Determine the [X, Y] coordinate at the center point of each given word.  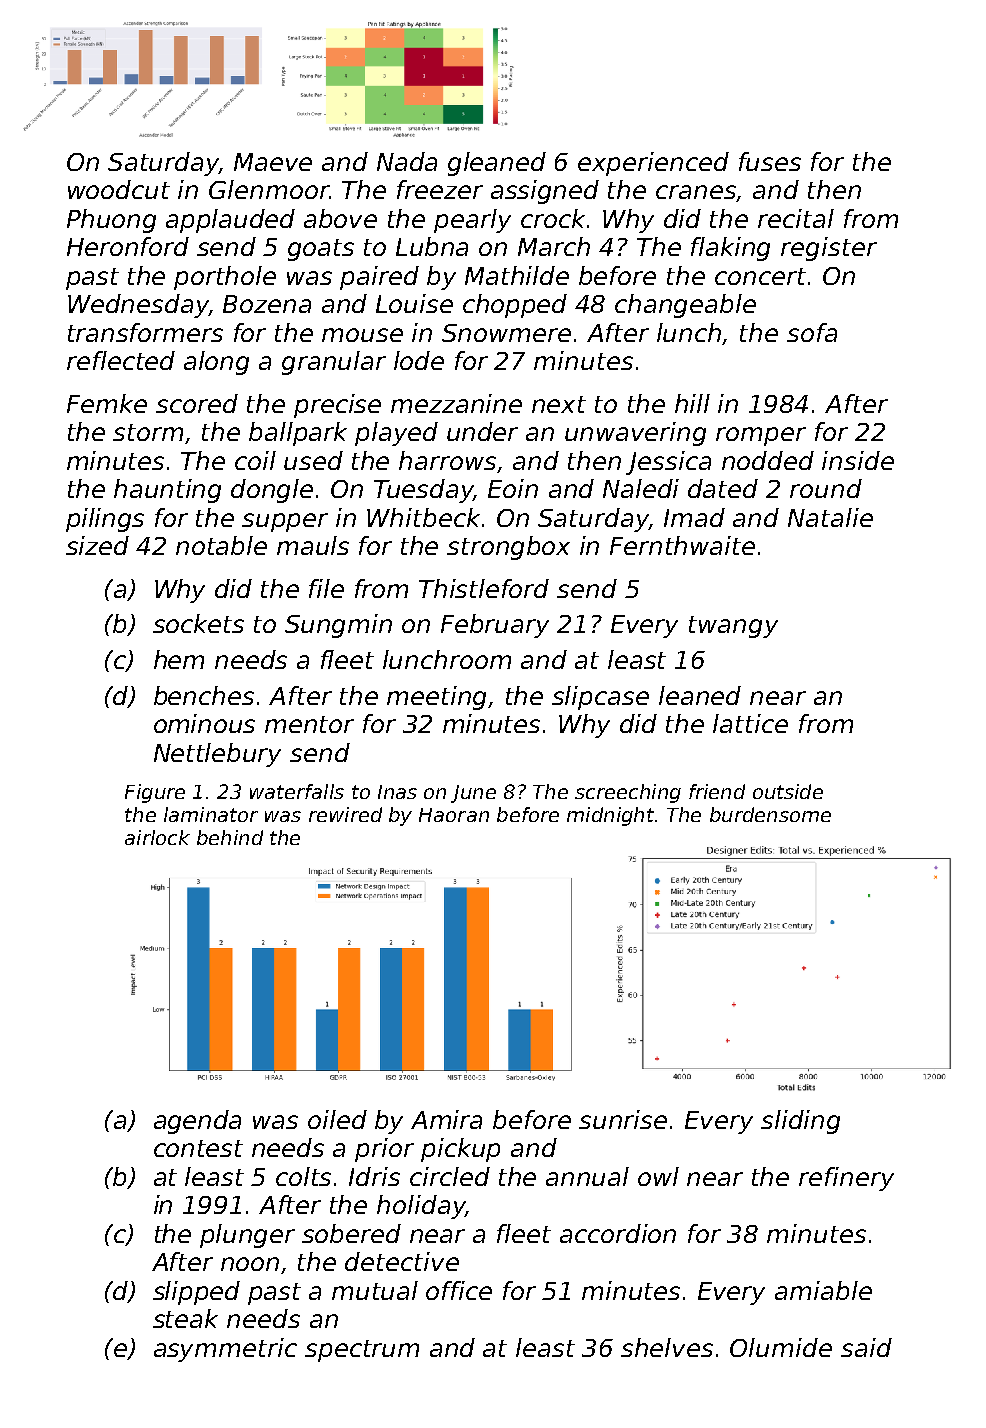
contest [198, 1148]
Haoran [454, 815]
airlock [157, 837]
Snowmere [506, 333]
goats [321, 250]
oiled [337, 1119]
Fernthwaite [682, 545]
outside [788, 791]
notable [221, 545]
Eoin [513, 488]
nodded [768, 460]
